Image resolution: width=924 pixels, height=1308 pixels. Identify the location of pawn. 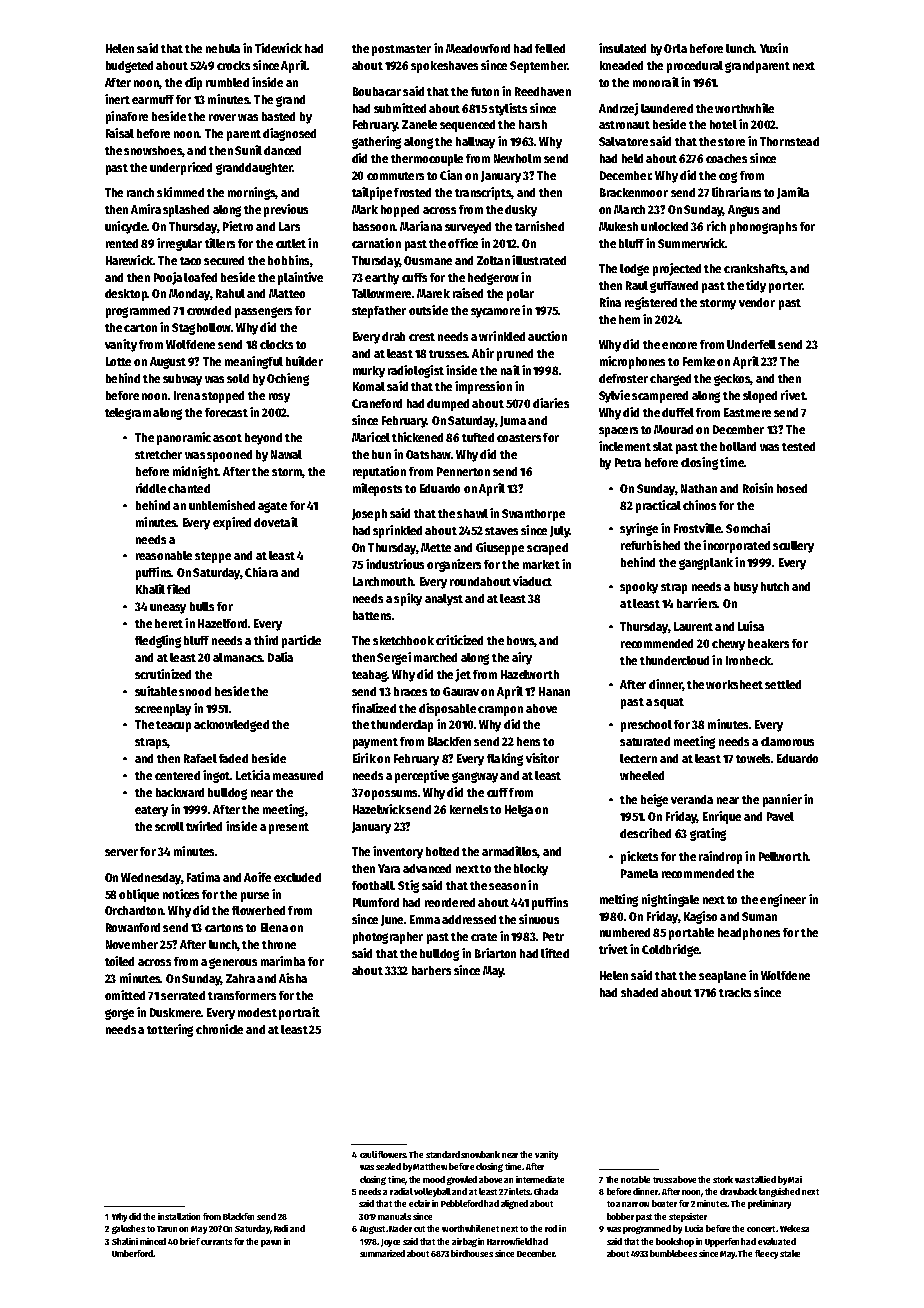
(271, 1243).
